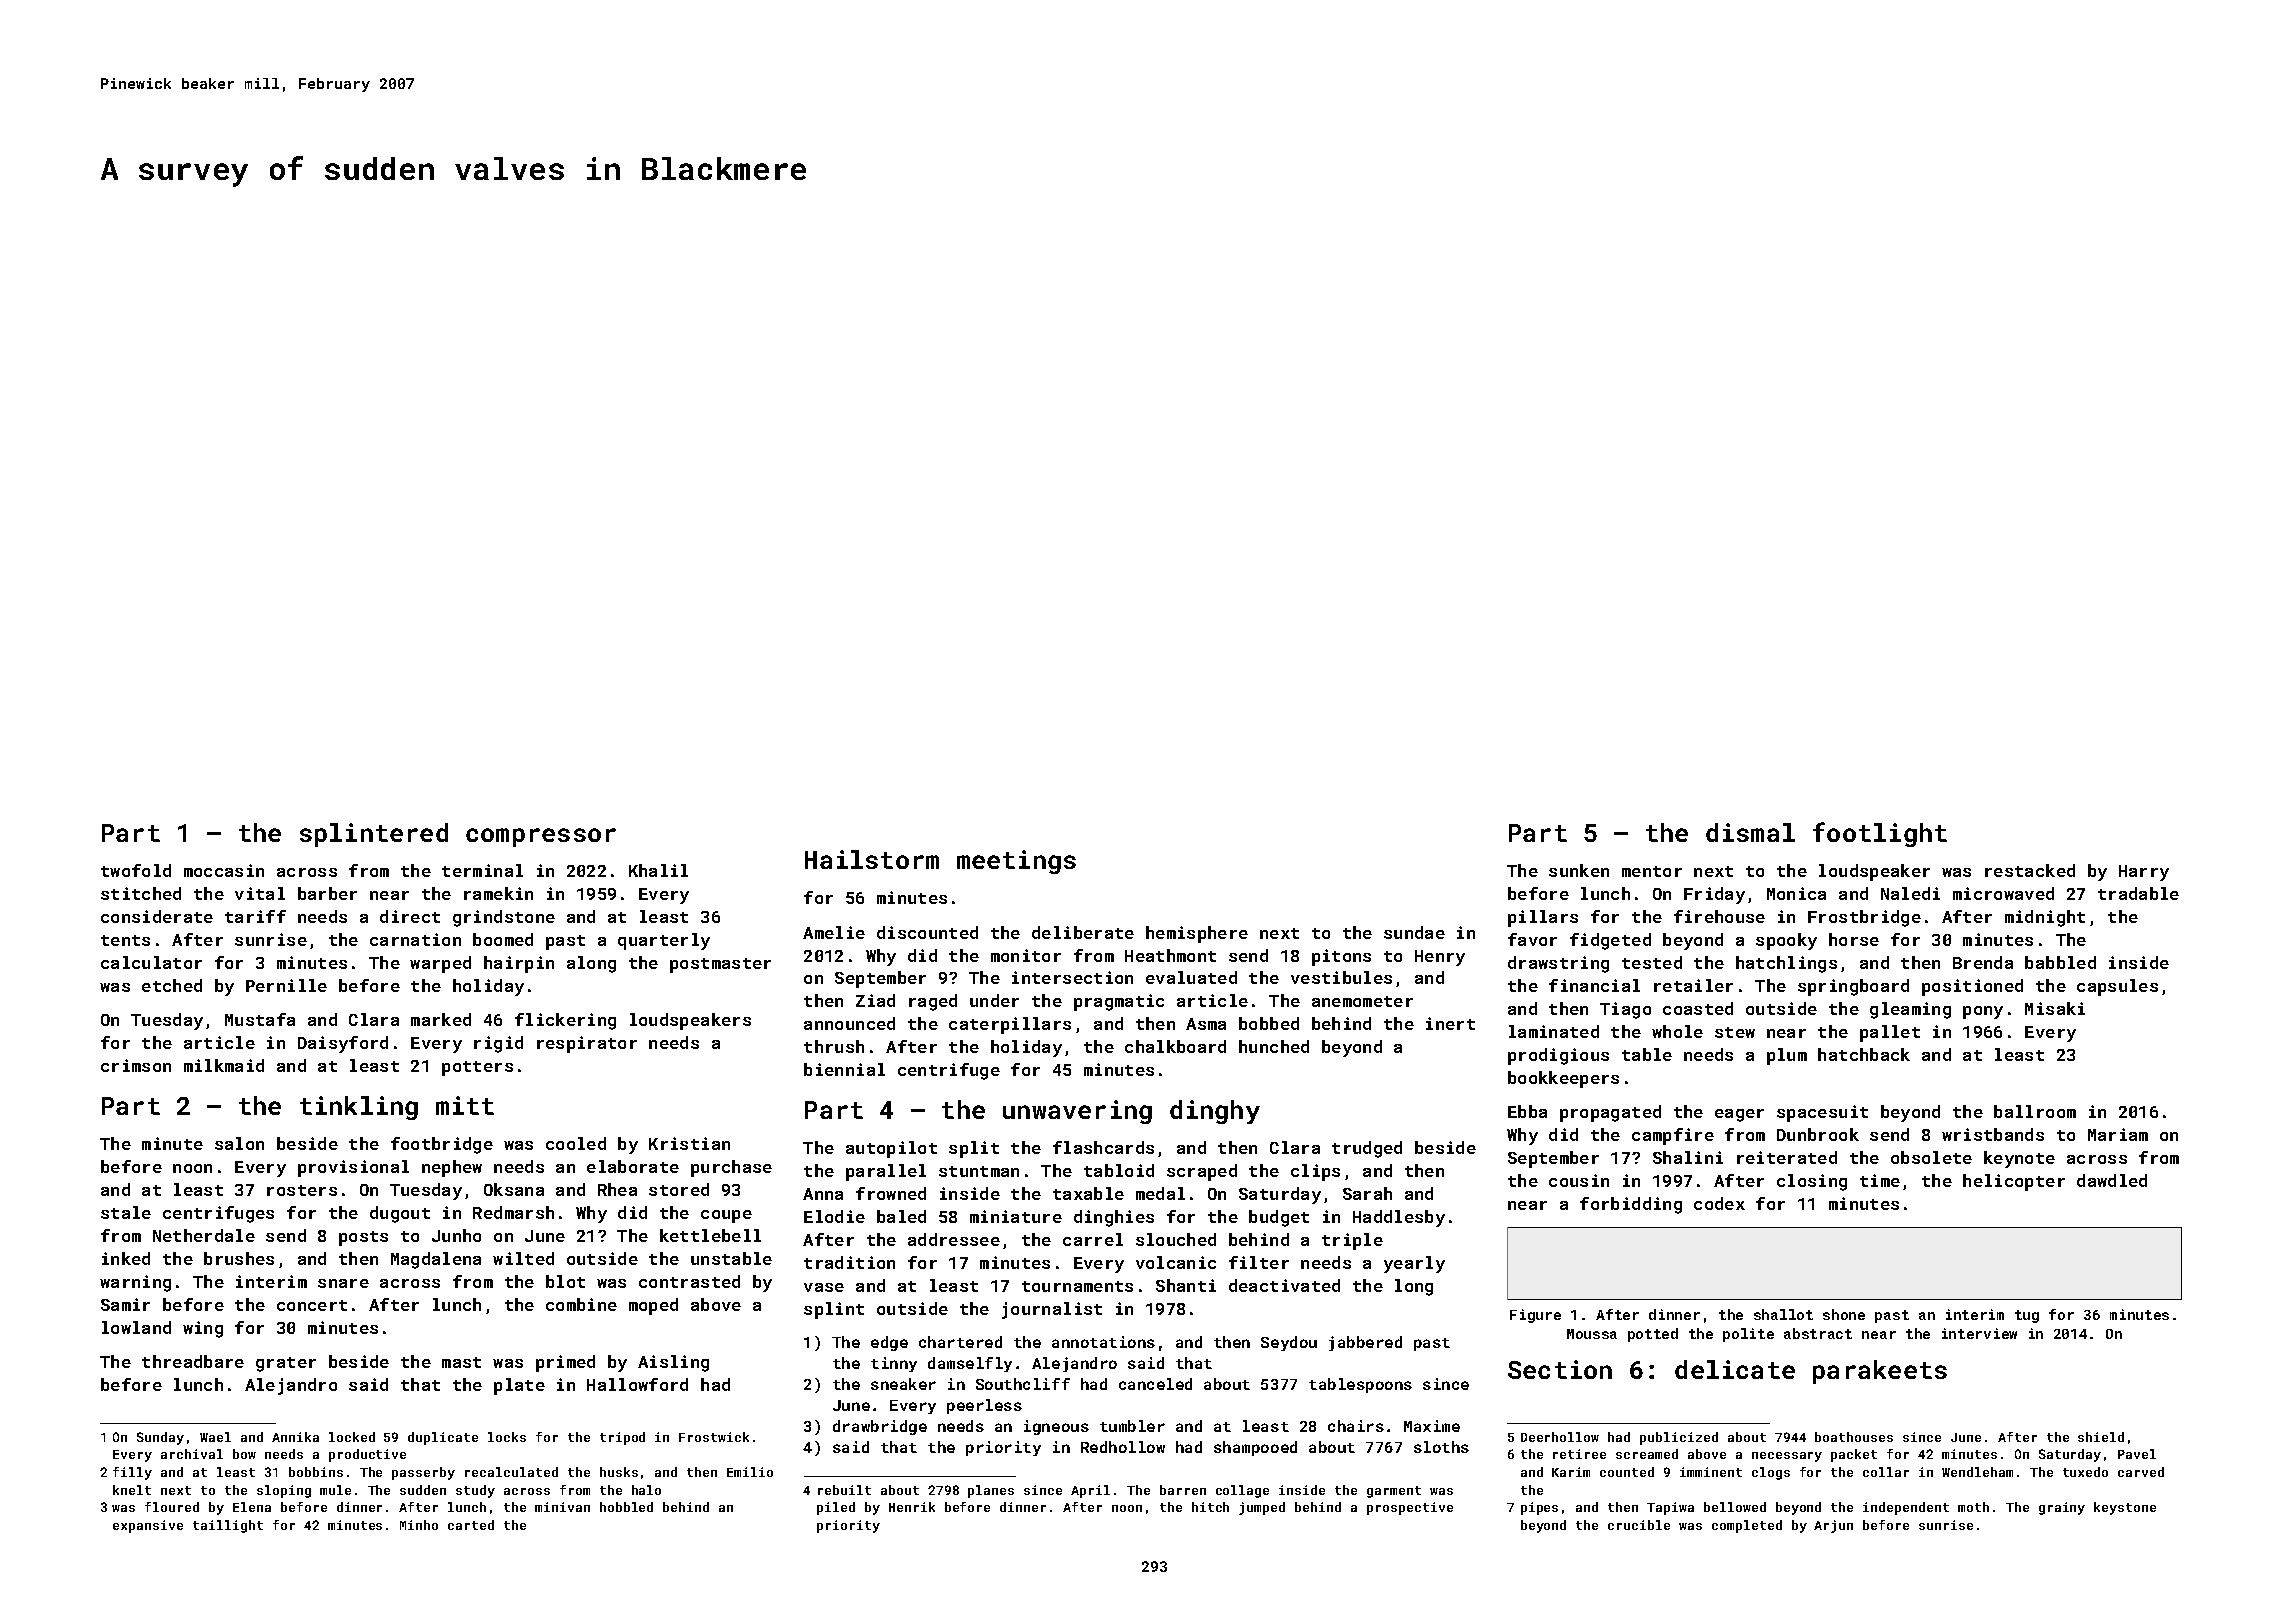 The width and height of the screenshot is (2282, 1614). What do you see at coordinates (482, 870) in the screenshot?
I see `terminal` at bounding box center [482, 870].
